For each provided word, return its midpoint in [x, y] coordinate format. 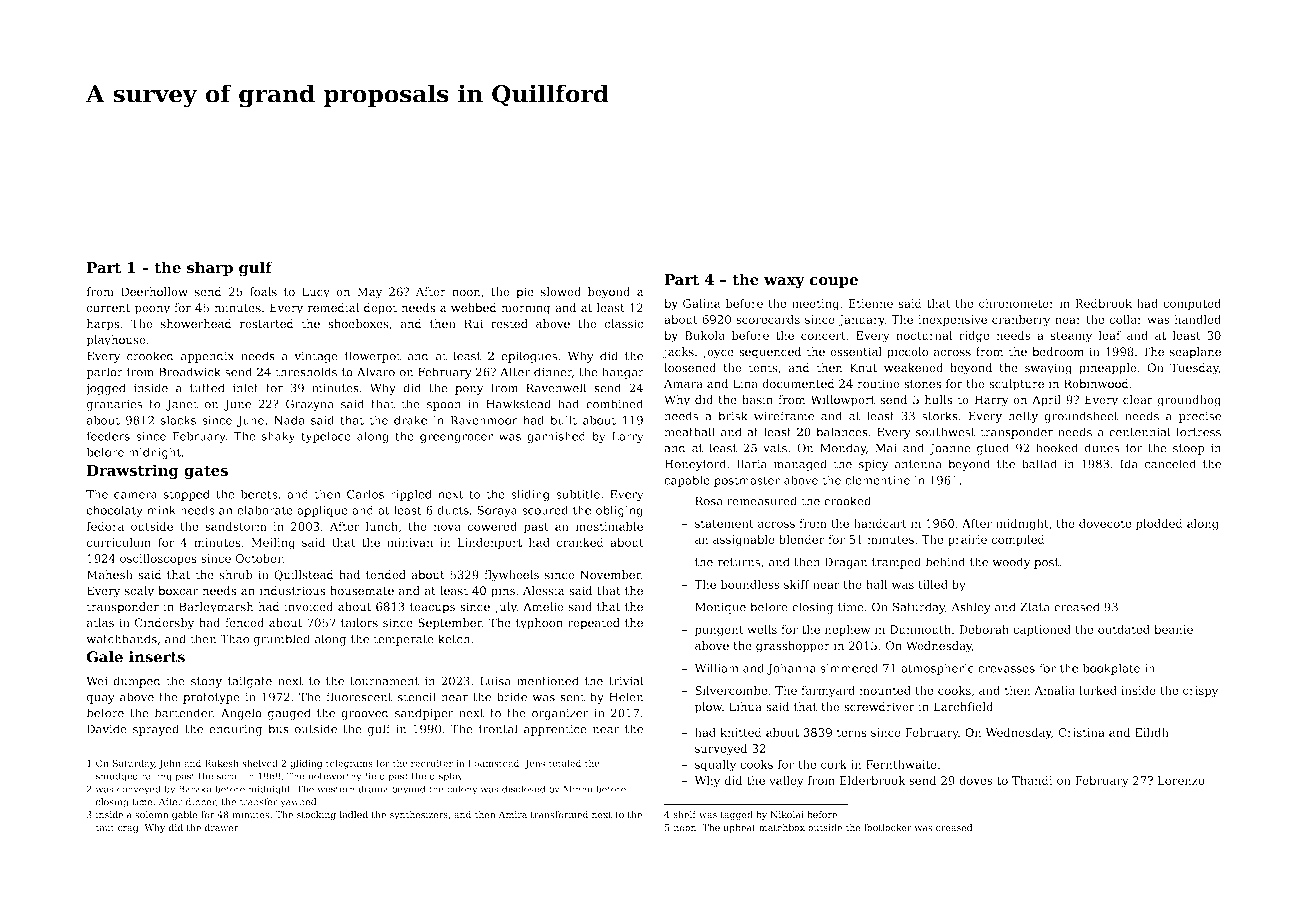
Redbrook [1103, 303]
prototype [211, 698]
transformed [559, 814]
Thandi [1032, 780]
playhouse [116, 341]
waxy [784, 283]
